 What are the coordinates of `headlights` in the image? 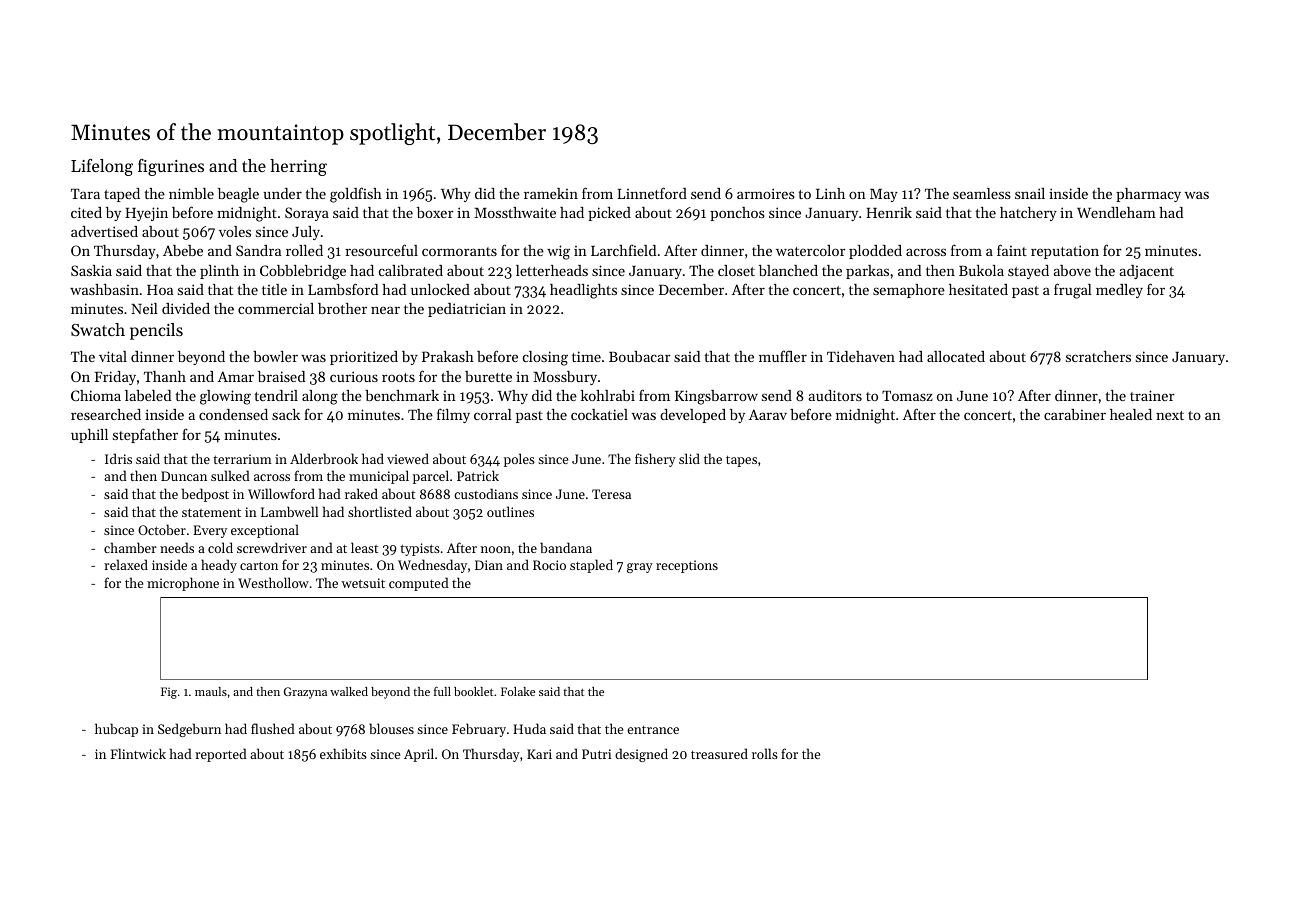 It's located at (583, 291).
